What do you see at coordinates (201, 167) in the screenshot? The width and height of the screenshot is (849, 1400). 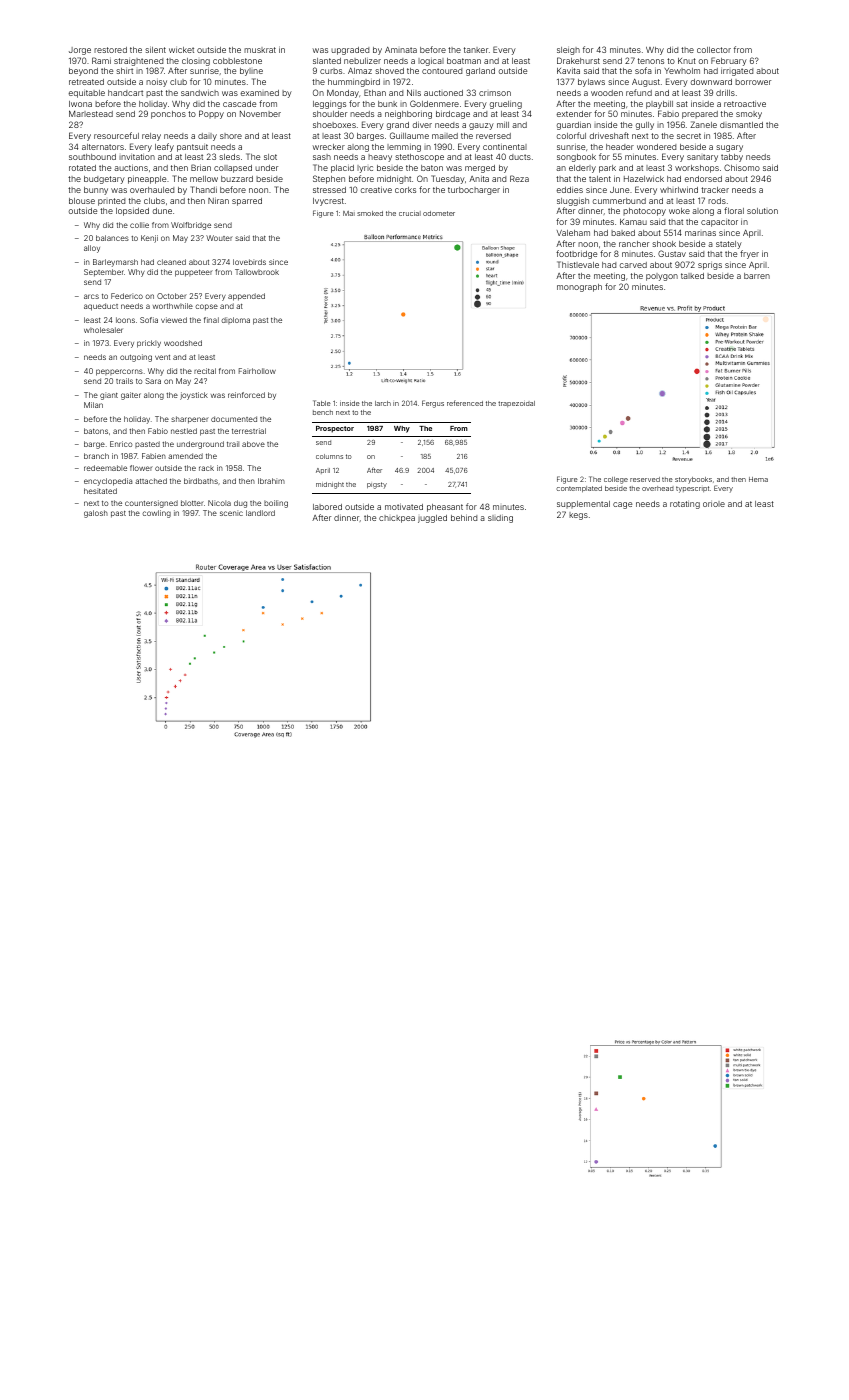 I see `Brian` at bounding box center [201, 167].
